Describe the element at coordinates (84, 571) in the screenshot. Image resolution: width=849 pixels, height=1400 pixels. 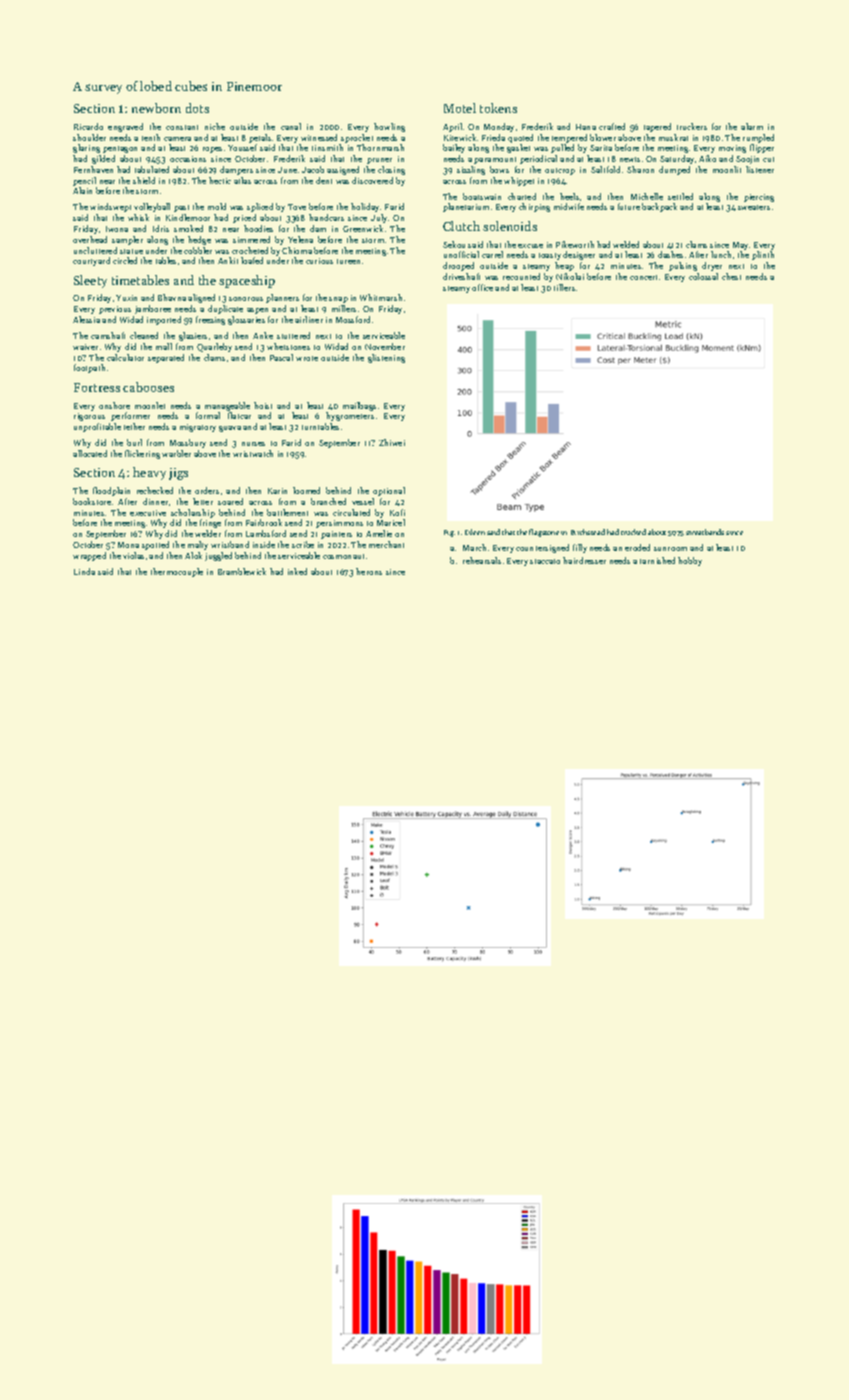
I see `Linda` at that location.
